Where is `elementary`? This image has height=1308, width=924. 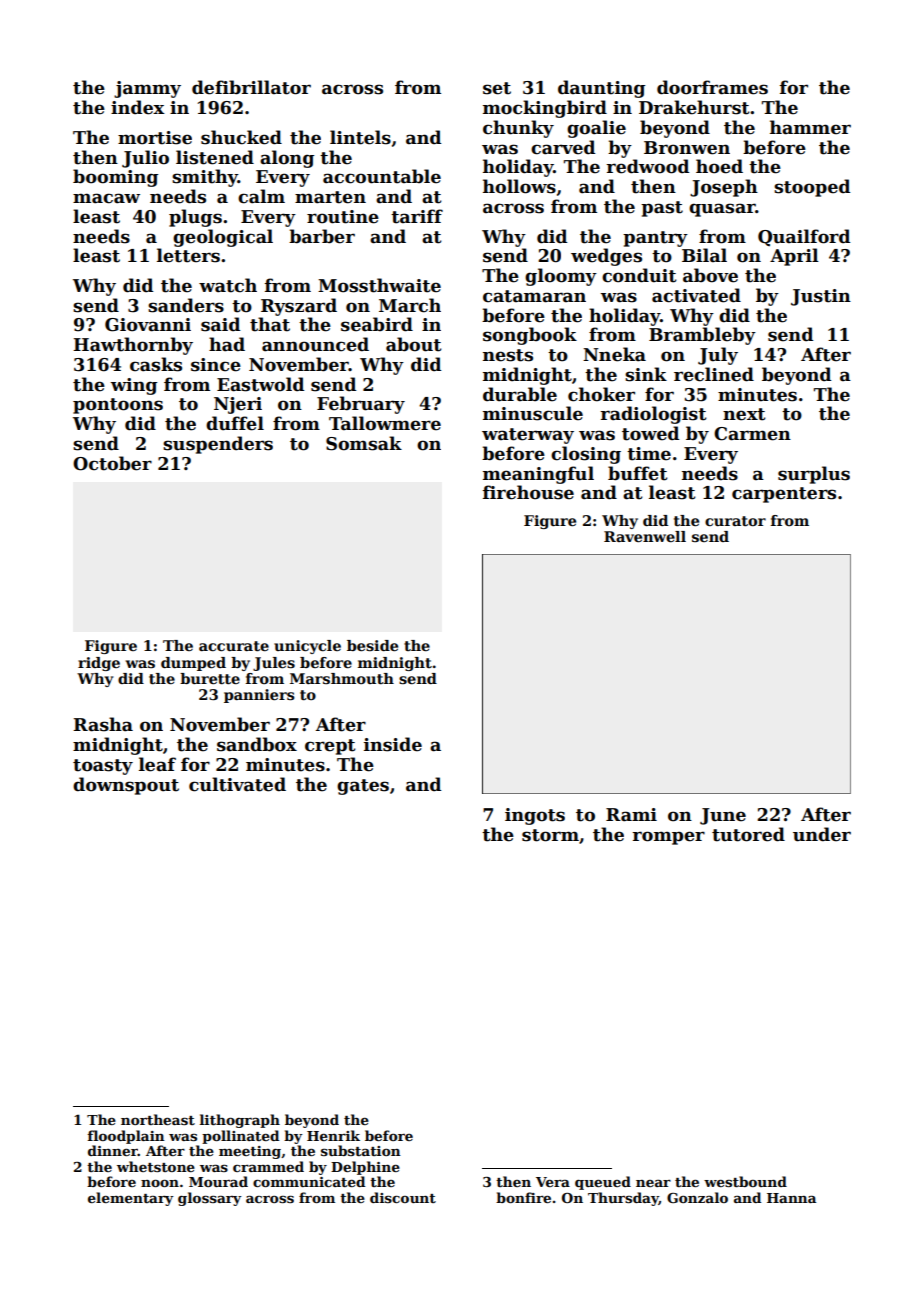 elementary is located at coordinates (131, 1199).
